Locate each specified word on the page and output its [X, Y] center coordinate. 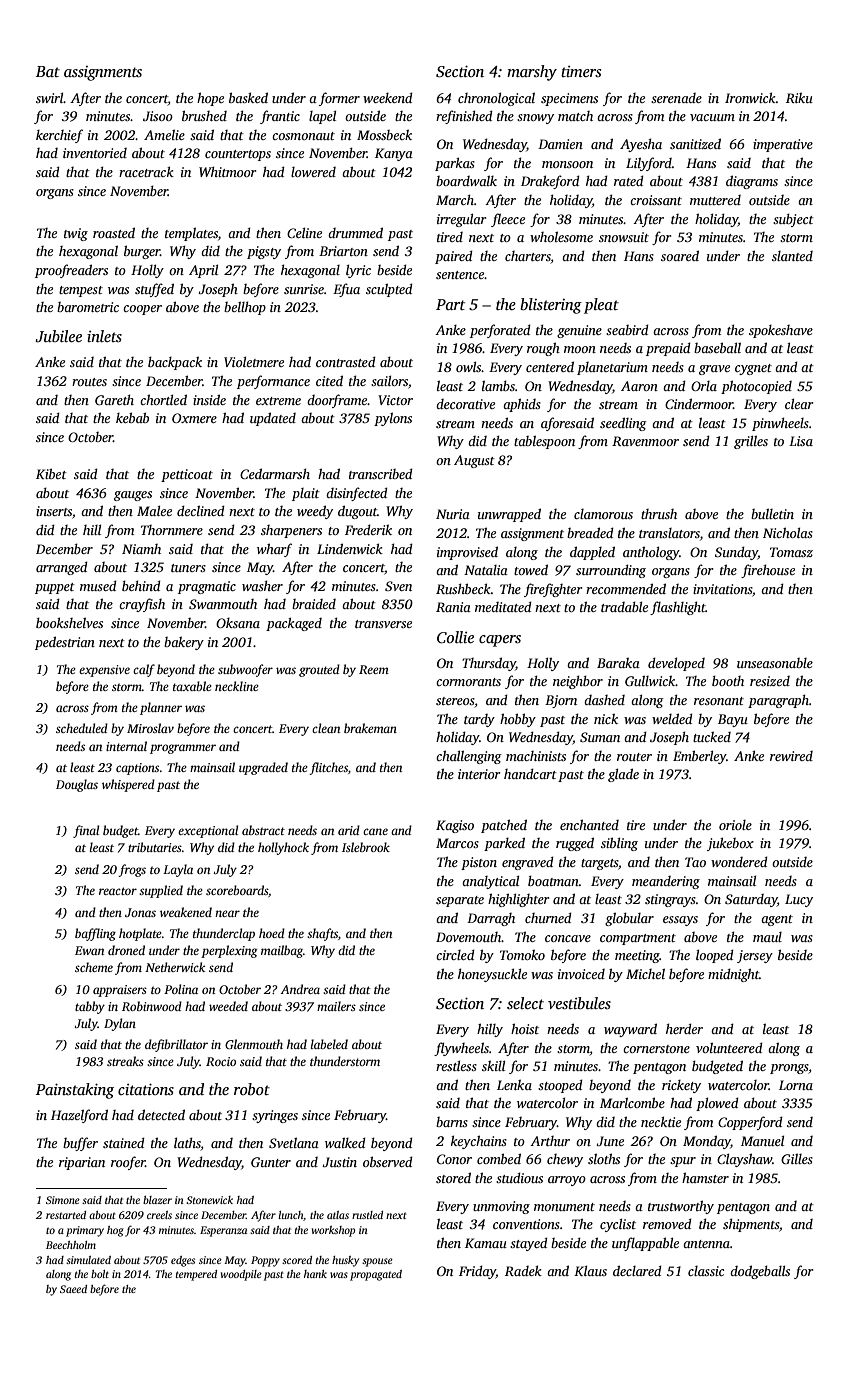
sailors [389, 380]
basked [248, 97]
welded [672, 718]
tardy [479, 720]
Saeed [73, 1289]
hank [315, 1274]
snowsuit [624, 237]
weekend [388, 97]
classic [706, 1271]
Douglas [77, 785]
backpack [175, 363]
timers [581, 71]
